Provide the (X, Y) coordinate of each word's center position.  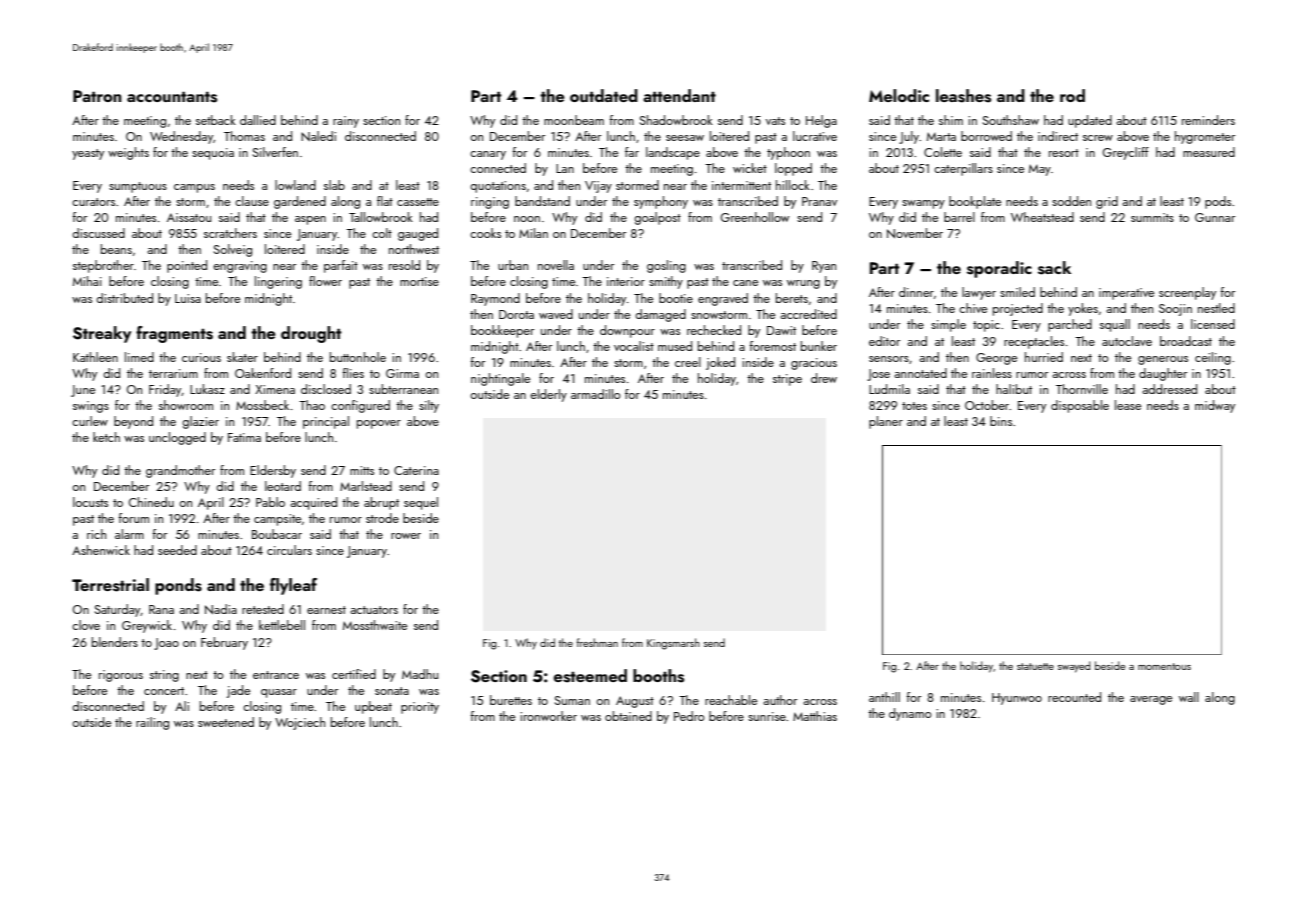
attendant (679, 95)
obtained (628, 716)
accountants (172, 97)
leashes (963, 96)
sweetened (226, 722)
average (1151, 700)
